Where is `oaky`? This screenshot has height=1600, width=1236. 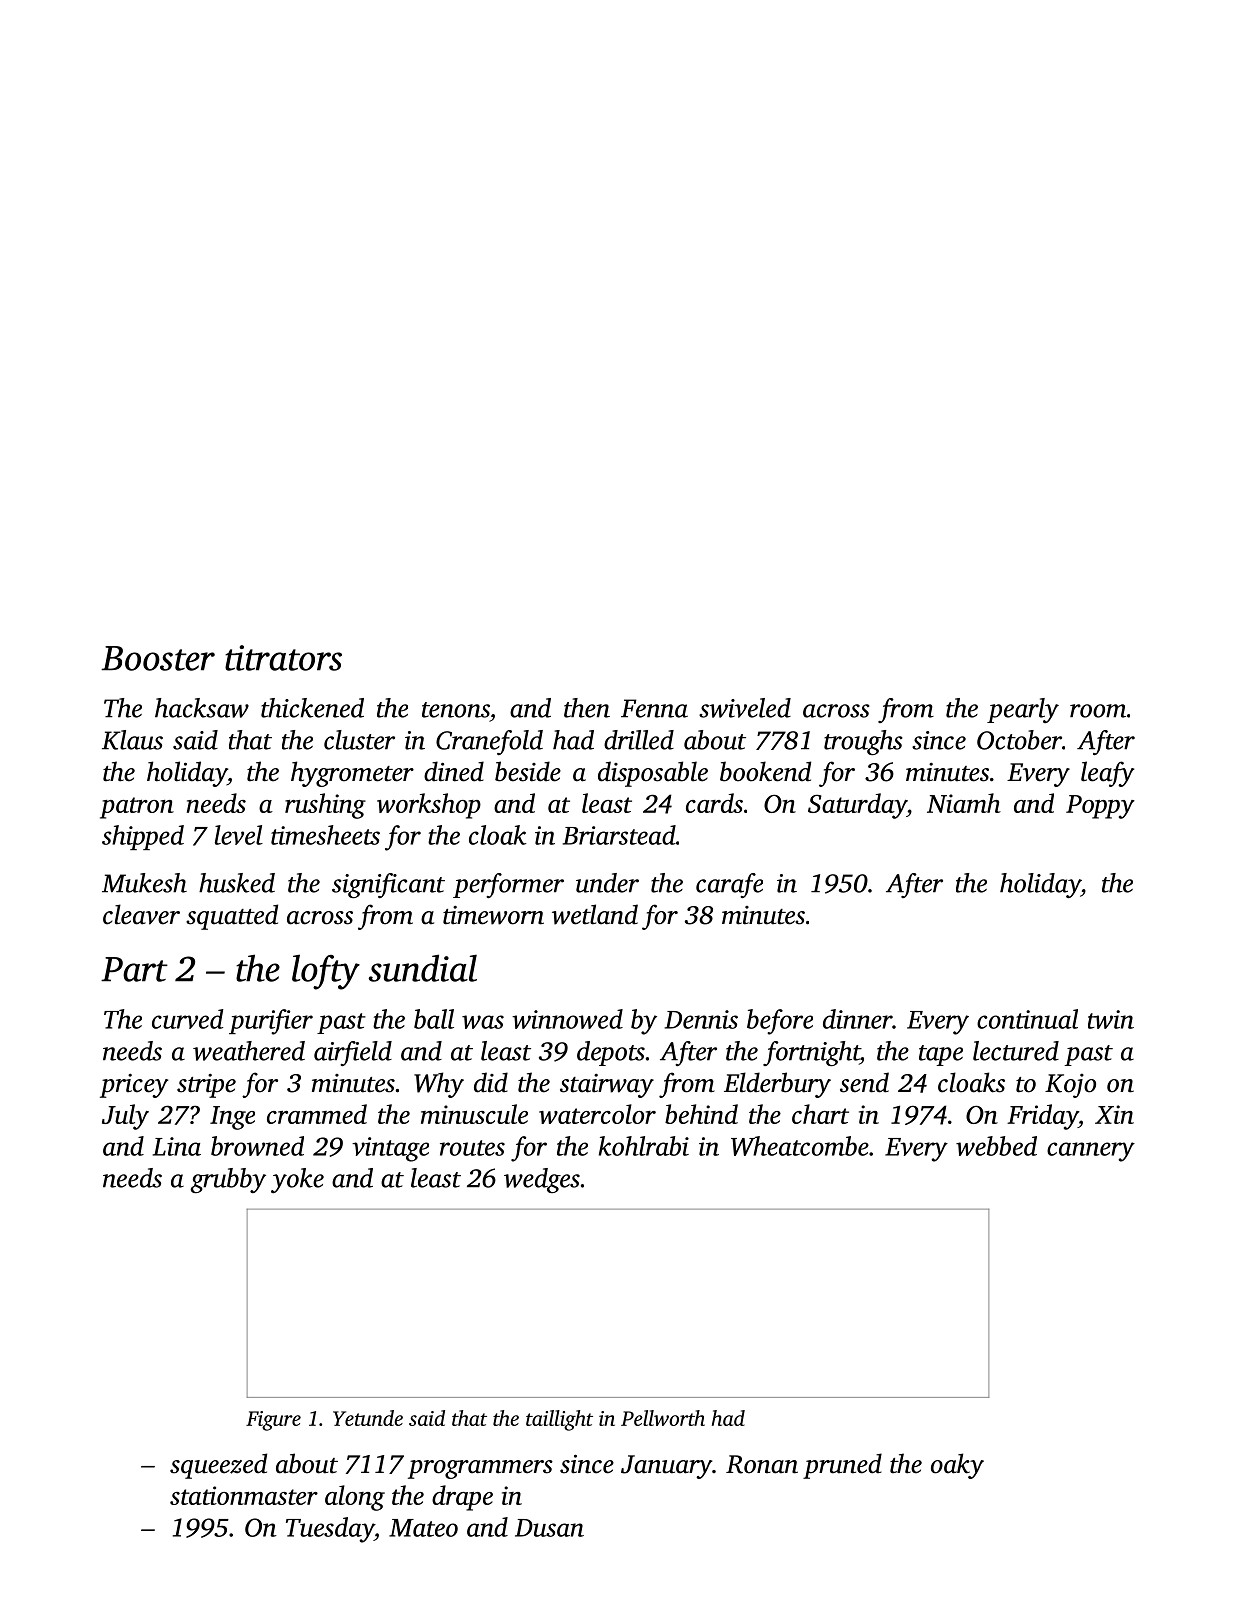
oaky is located at coordinates (957, 1466).
